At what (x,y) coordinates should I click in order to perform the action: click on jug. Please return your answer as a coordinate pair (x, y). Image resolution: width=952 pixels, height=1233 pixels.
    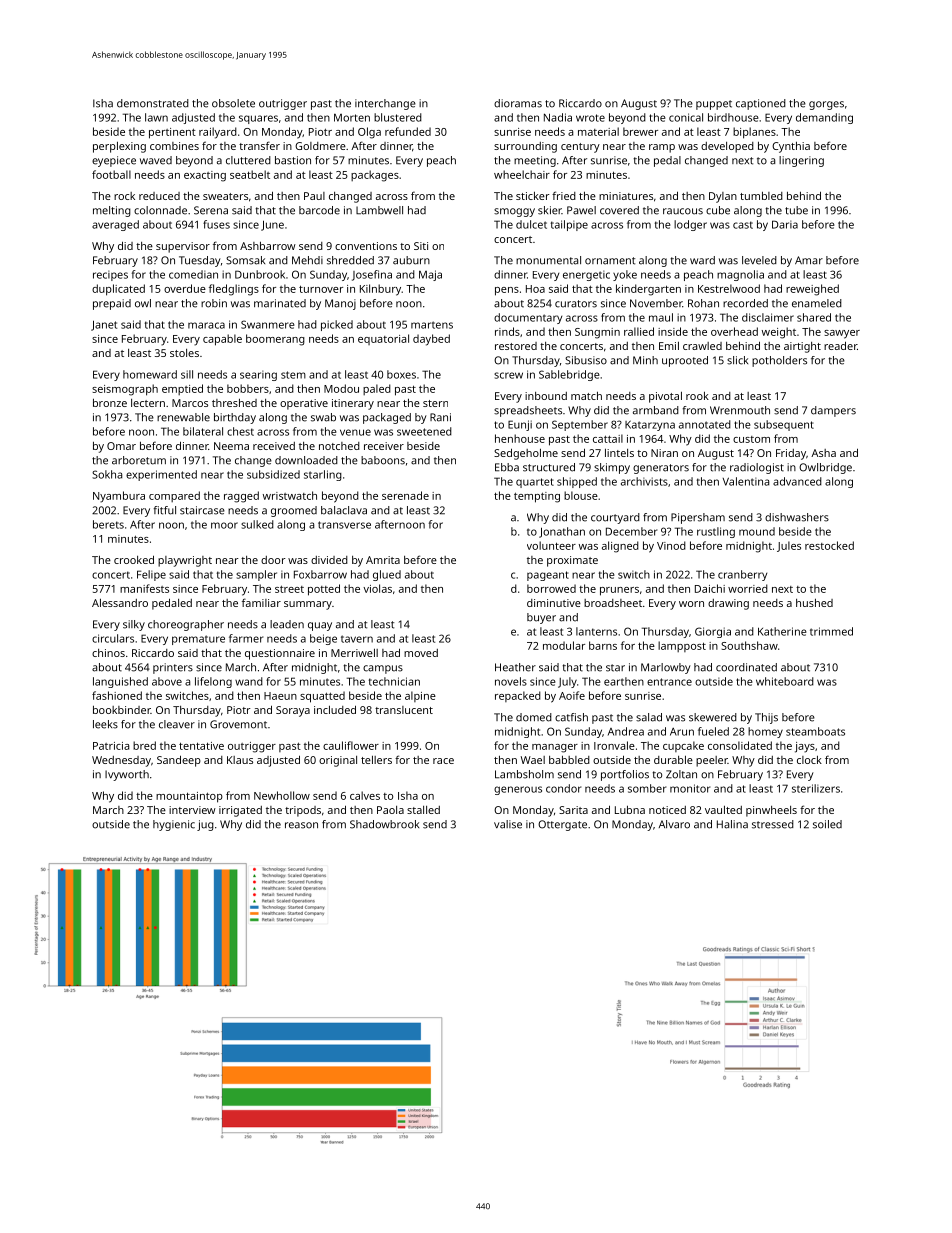
    Looking at the image, I should click on (205, 825).
